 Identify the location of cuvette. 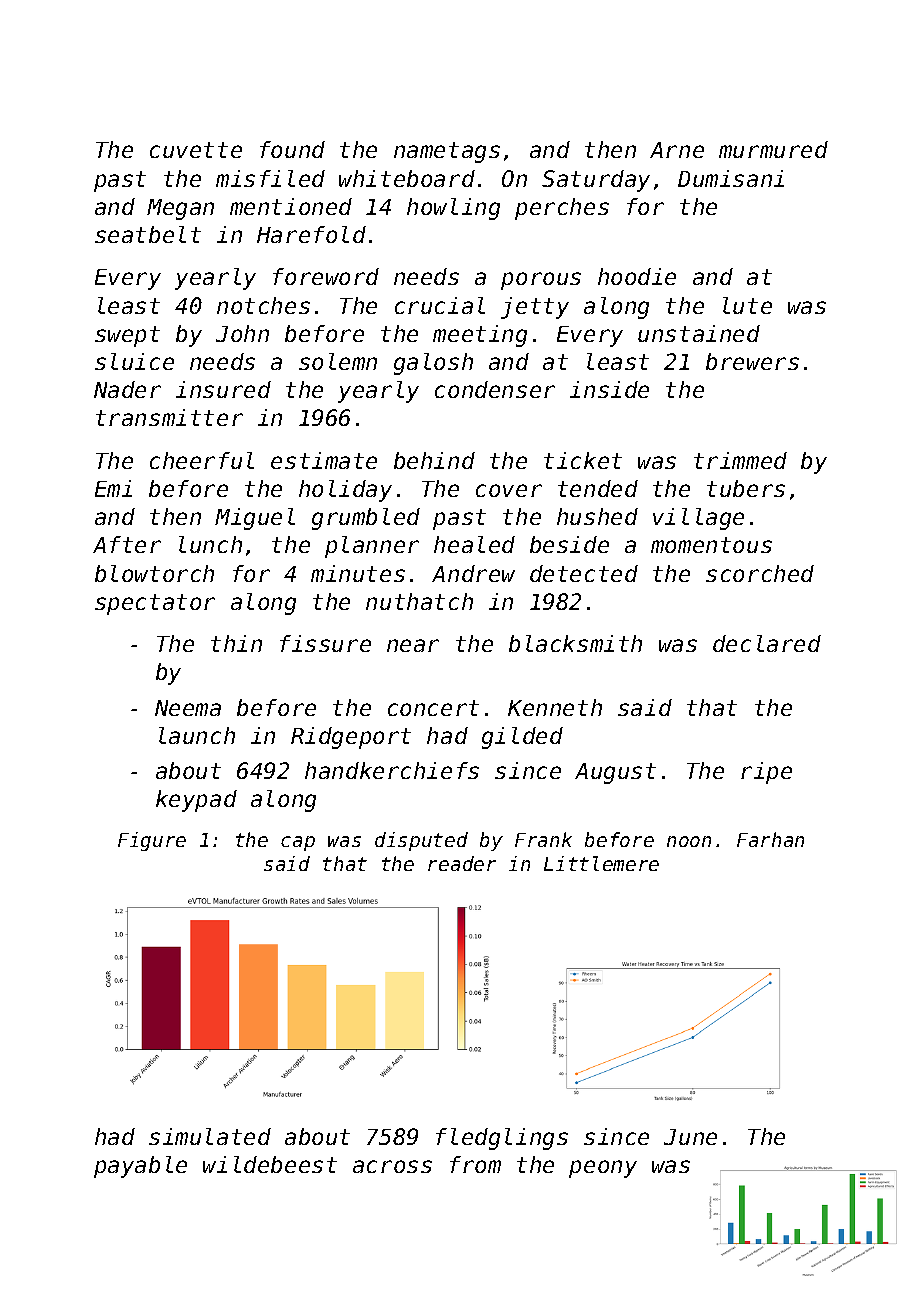
(196, 150).
